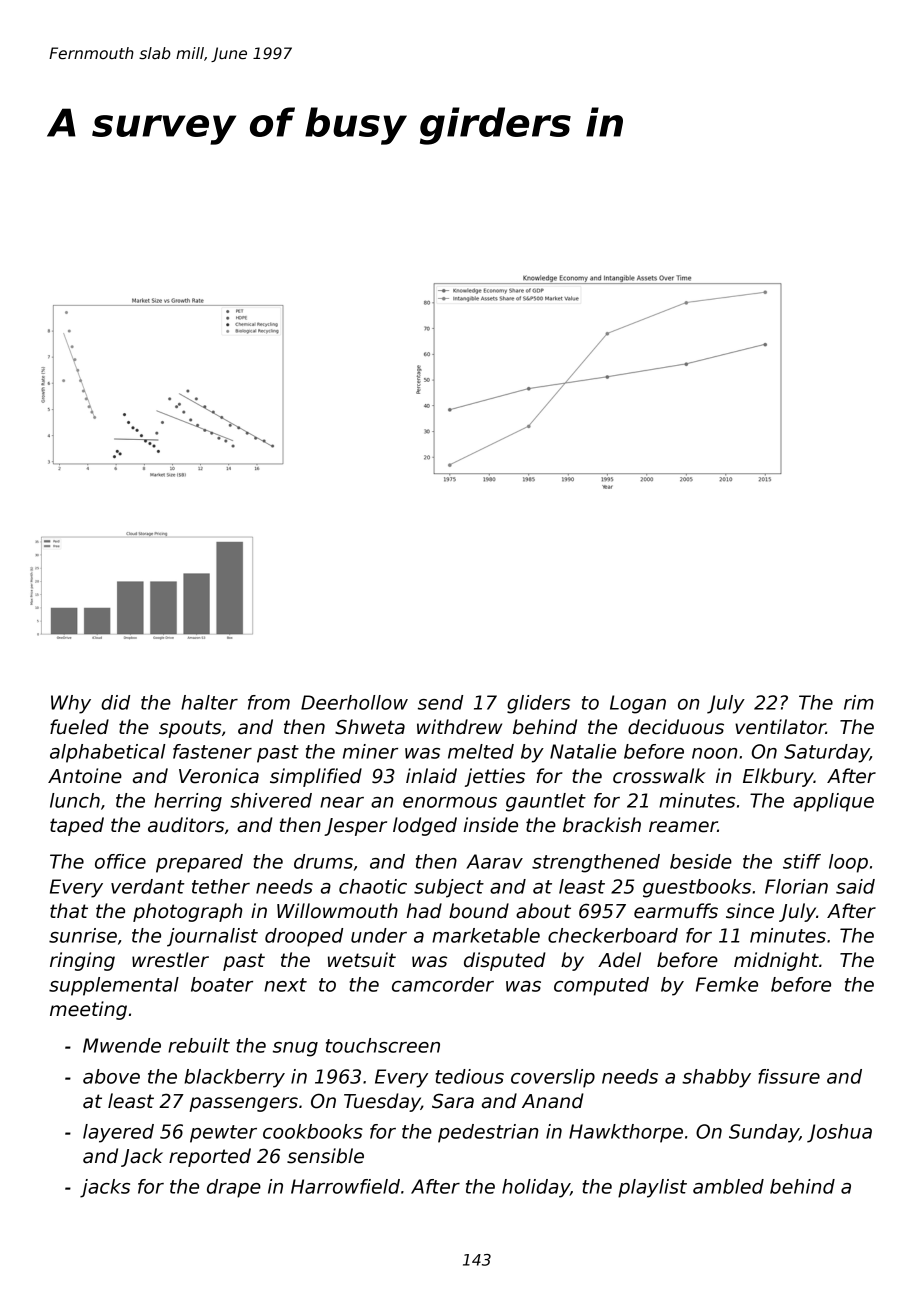 This image has width=924, height=1314. I want to click on fissure, so click(789, 1076).
